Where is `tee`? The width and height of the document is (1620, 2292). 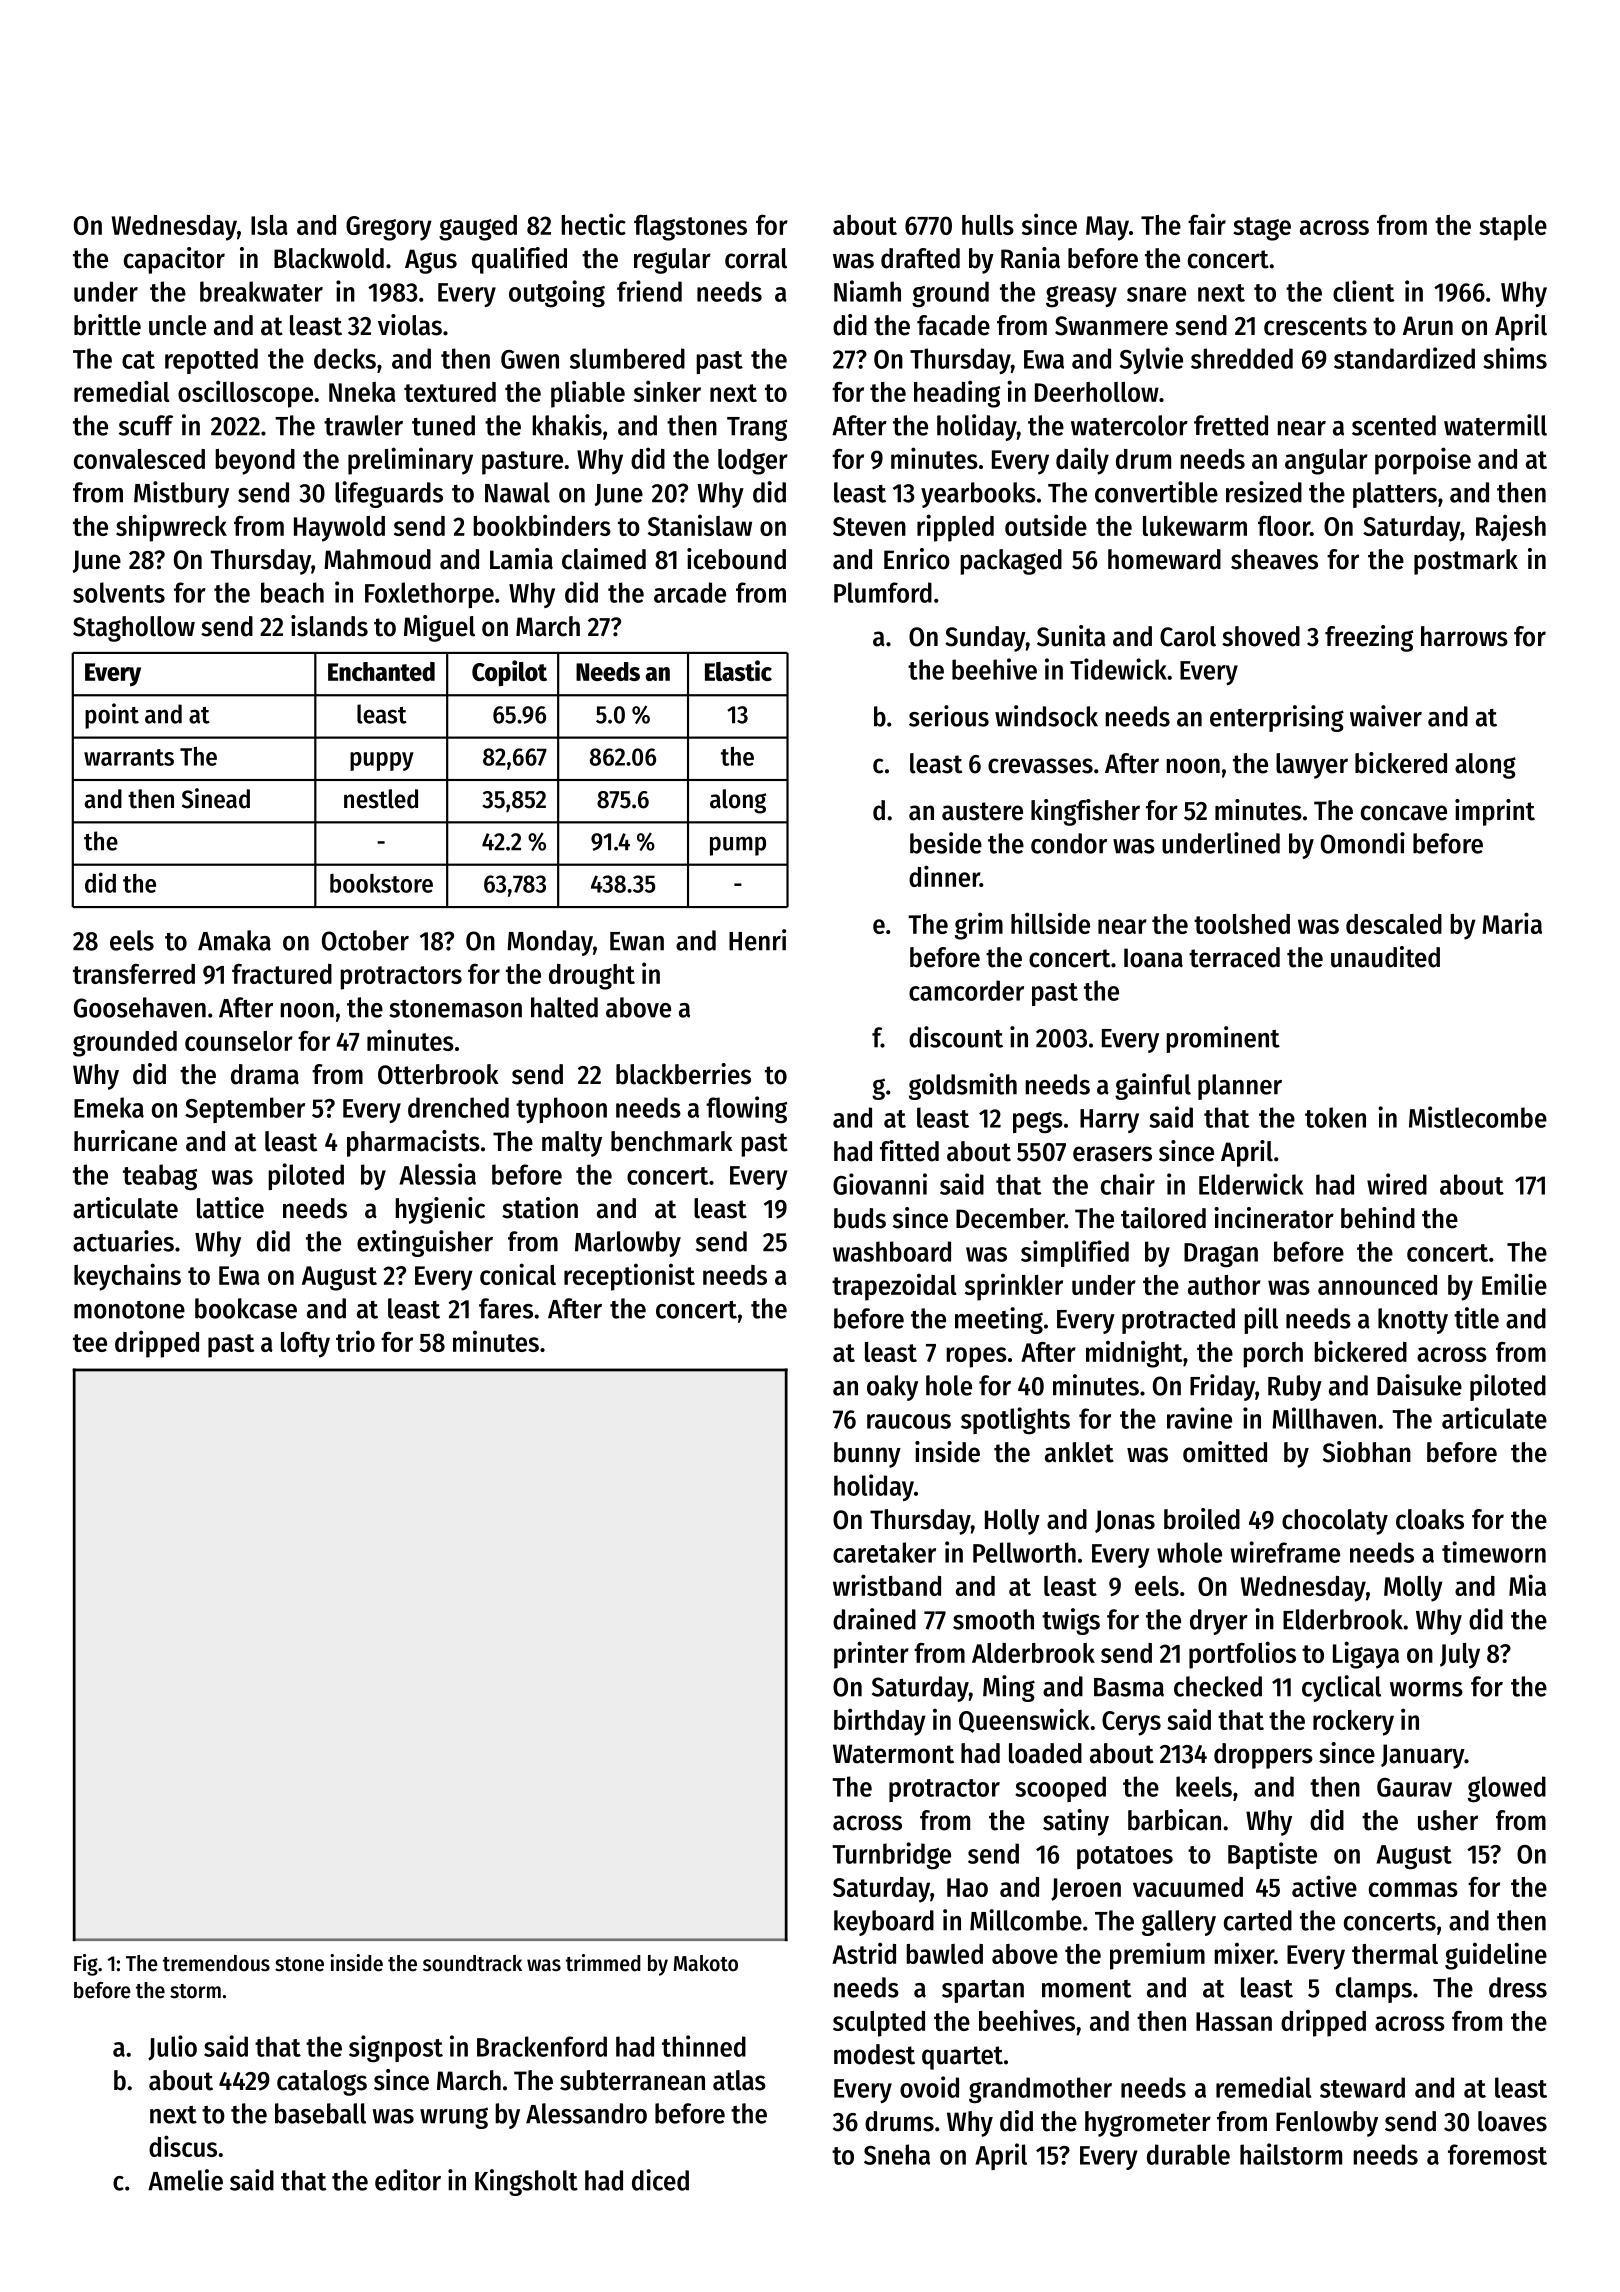 tee is located at coordinates (90, 1343).
